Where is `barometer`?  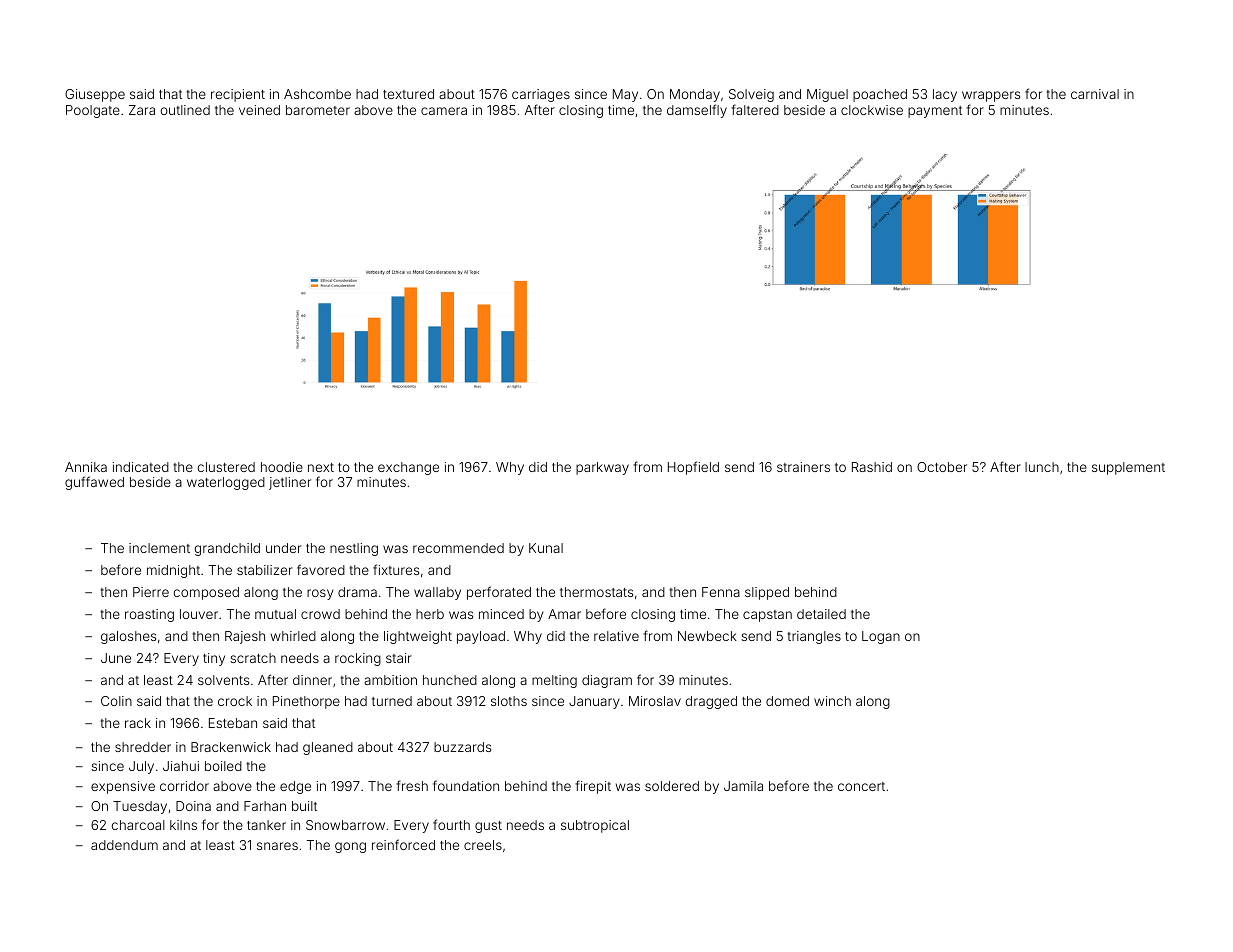
barometer is located at coordinates (318, 110).
